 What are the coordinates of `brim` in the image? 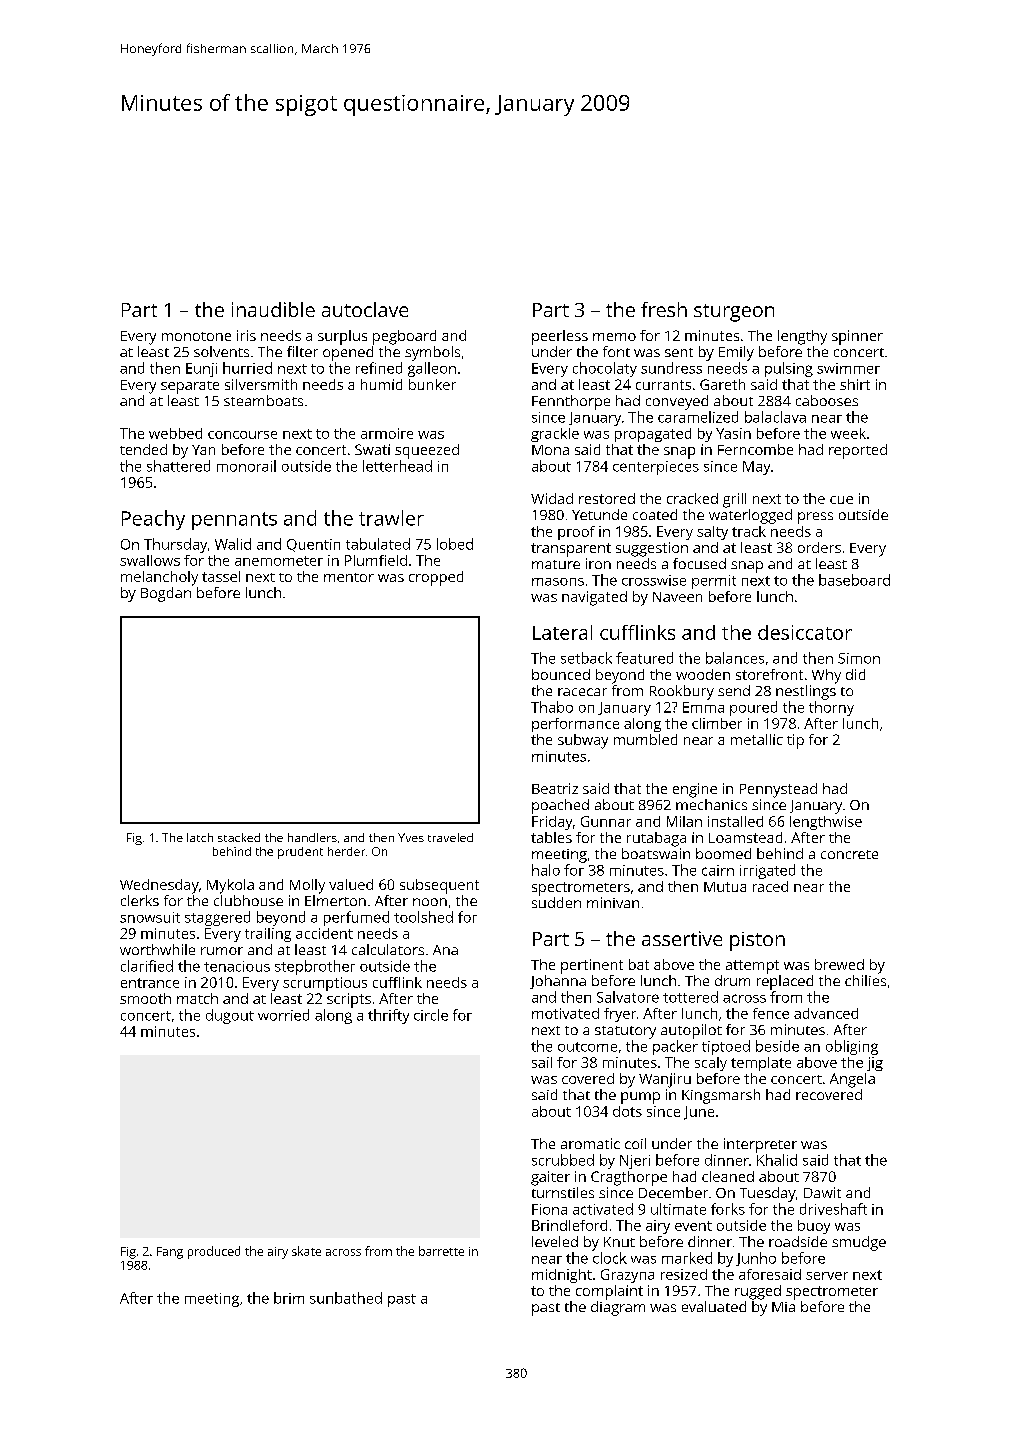 It's located at (289, 1298).
